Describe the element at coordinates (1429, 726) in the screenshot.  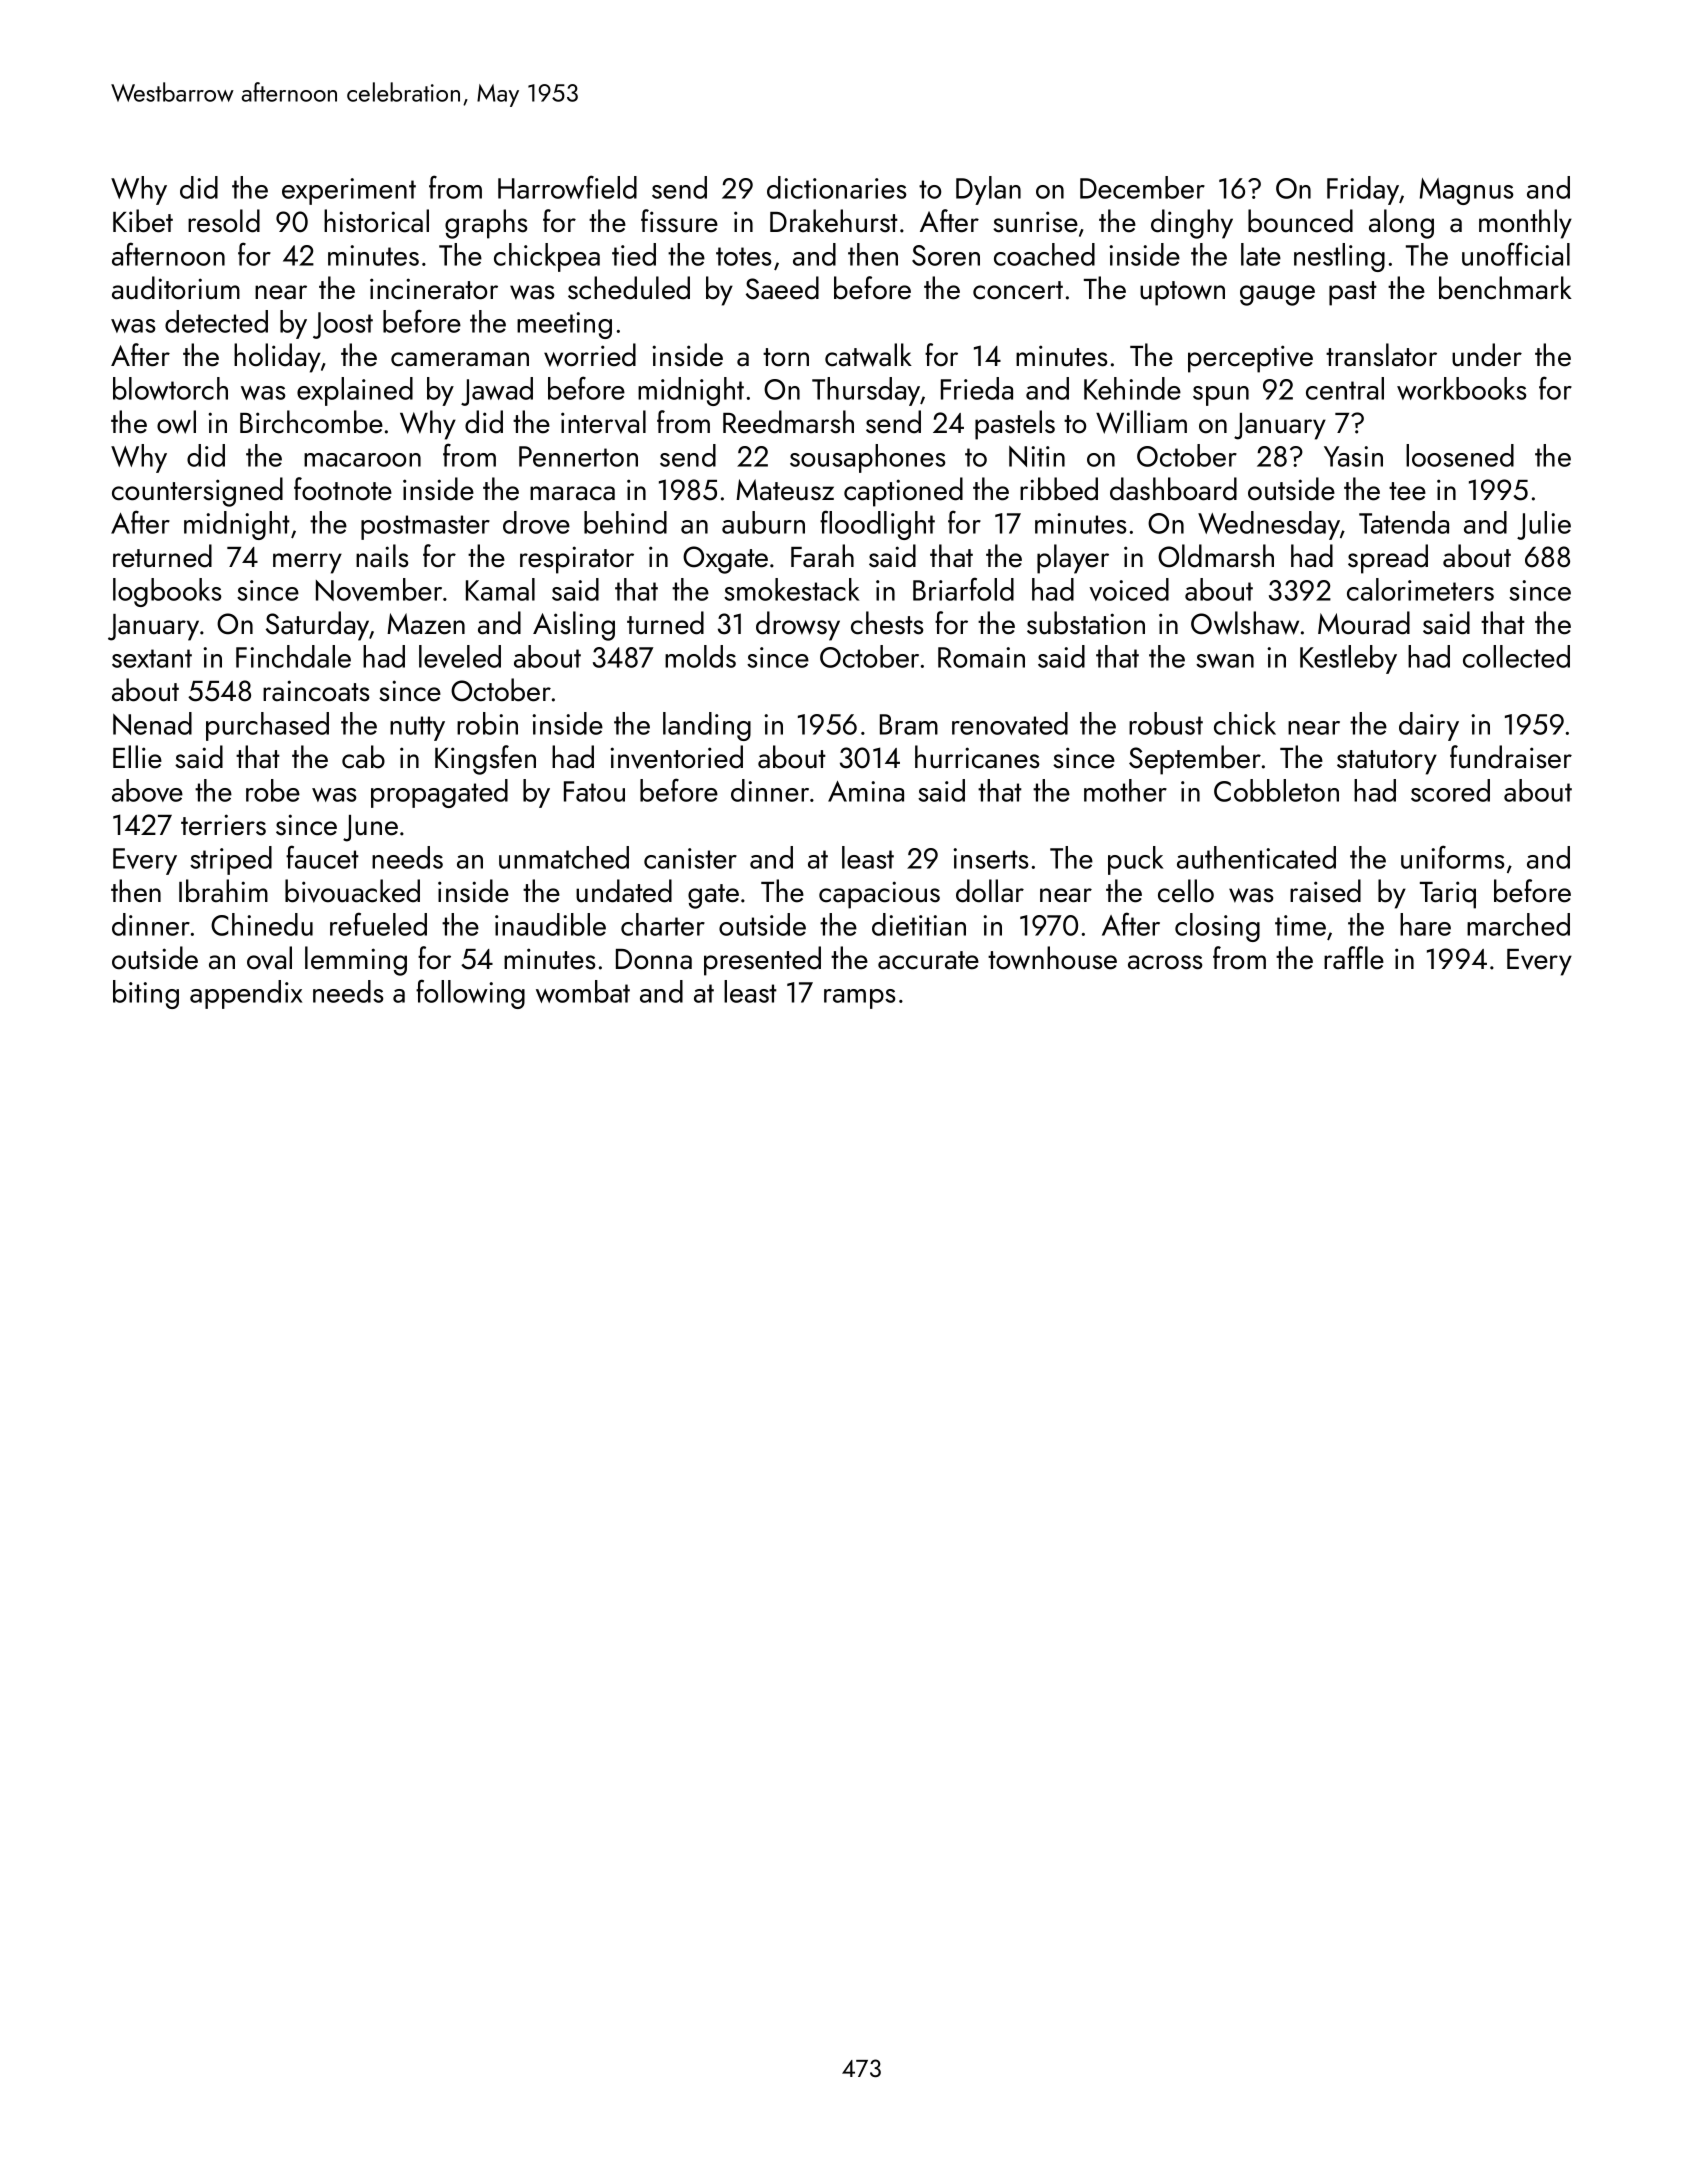
I see `dairy` at that location.
